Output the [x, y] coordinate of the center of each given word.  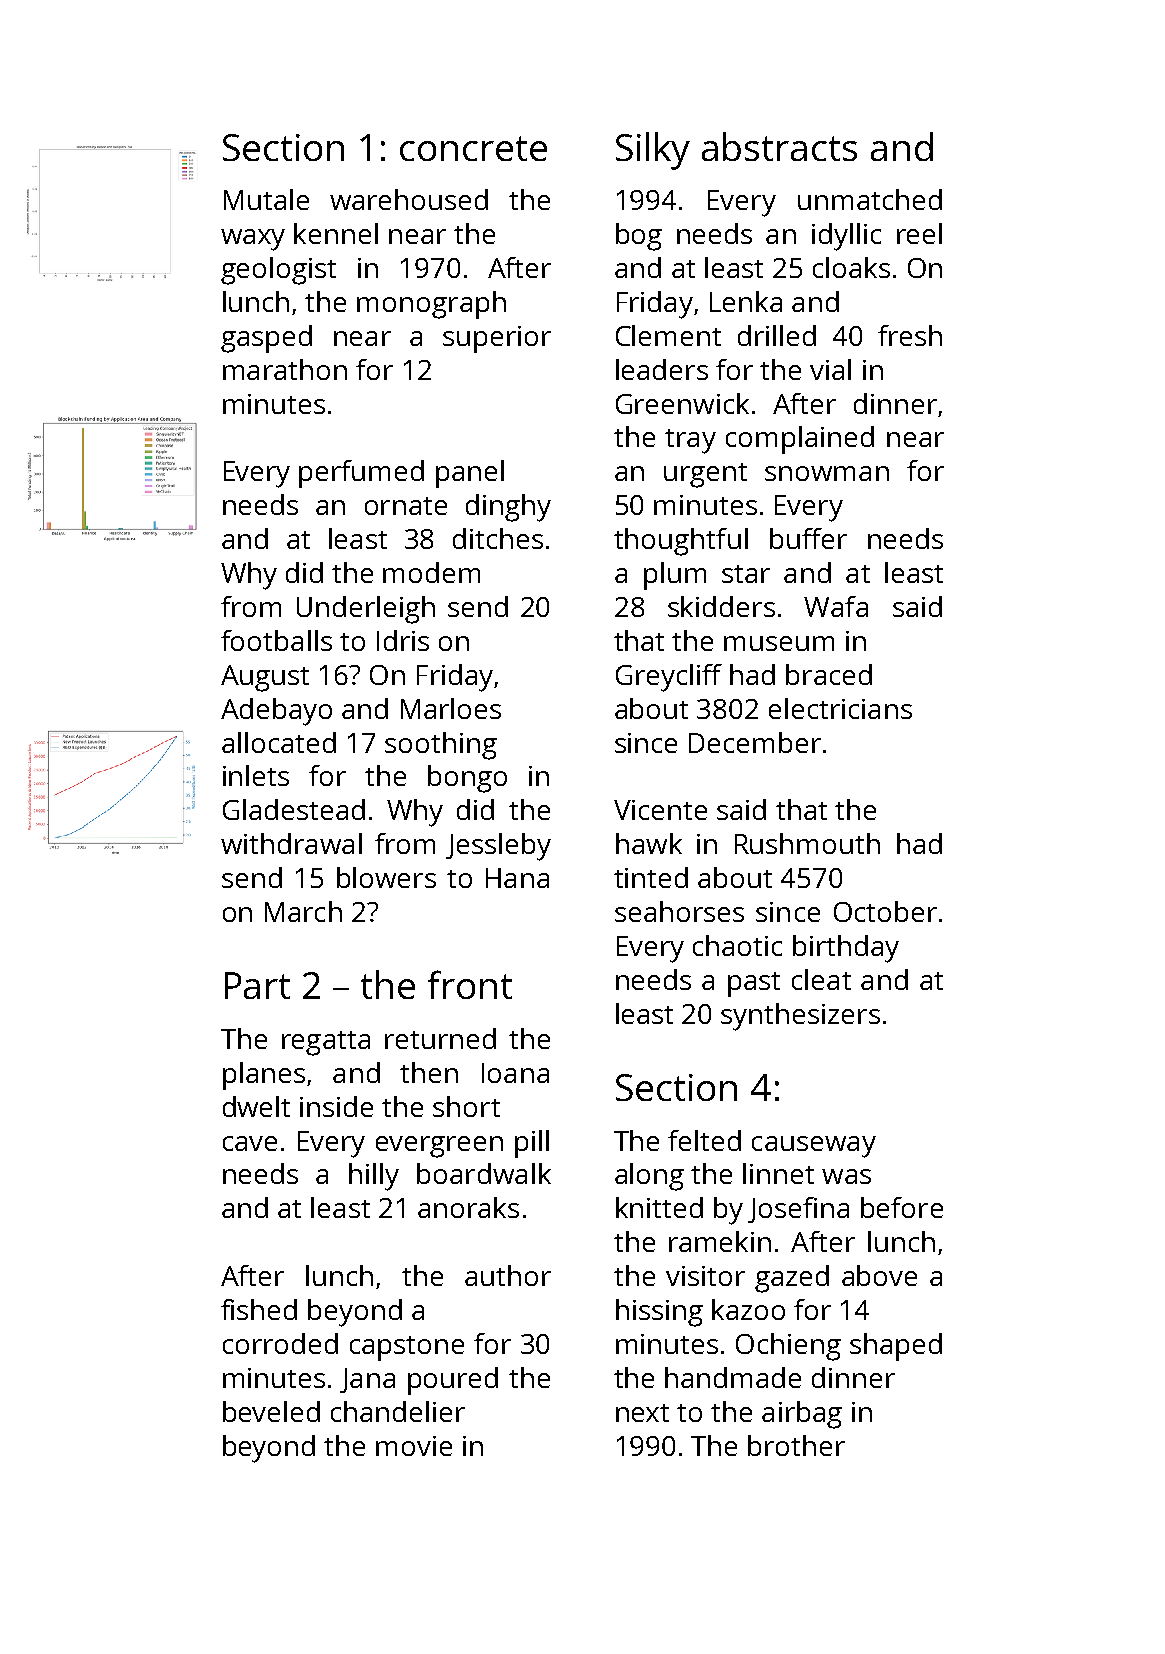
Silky [653, 151]
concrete [473, 148]
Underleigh [366, 610]
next [642, 1413]
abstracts [779, 146]
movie [414, 1446]
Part [257, 985]
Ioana [515, 1073]
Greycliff [669, 678]
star [746, 574]
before [902, 1207]
